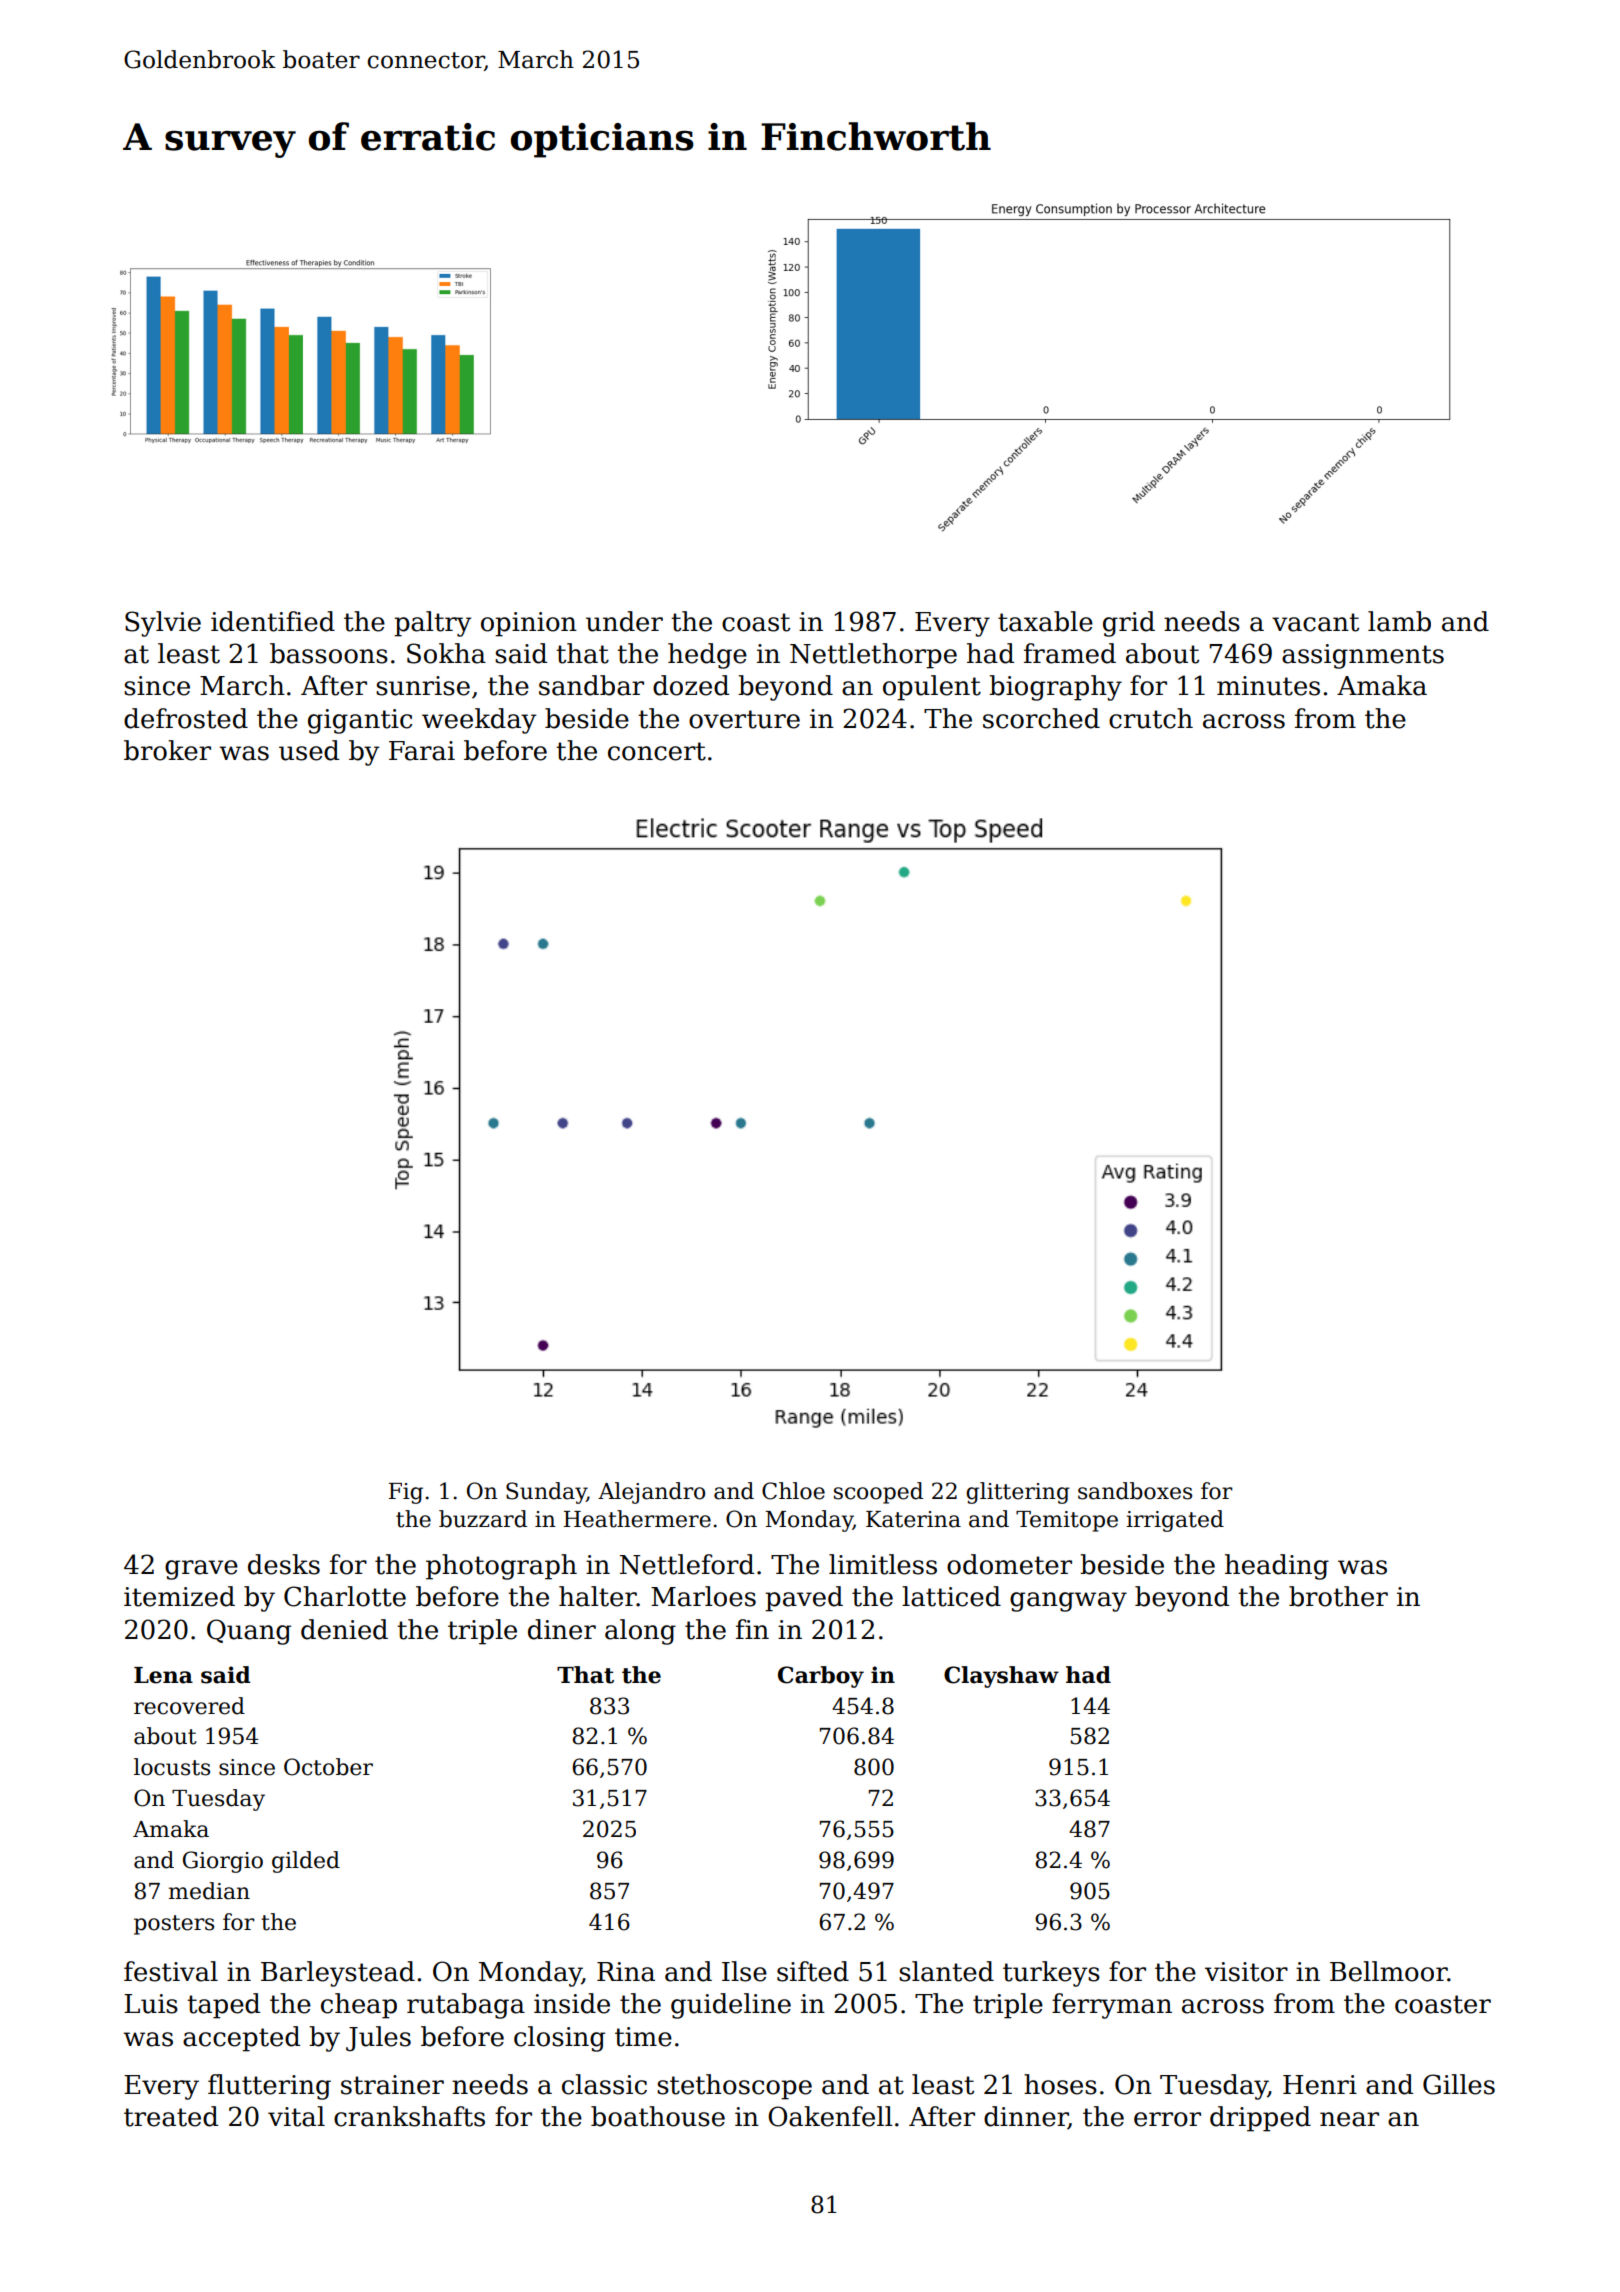 Image resolution: width=1620 pixels, height=2292 pixels. I want to click on buzzard, so click(483, 1519).
